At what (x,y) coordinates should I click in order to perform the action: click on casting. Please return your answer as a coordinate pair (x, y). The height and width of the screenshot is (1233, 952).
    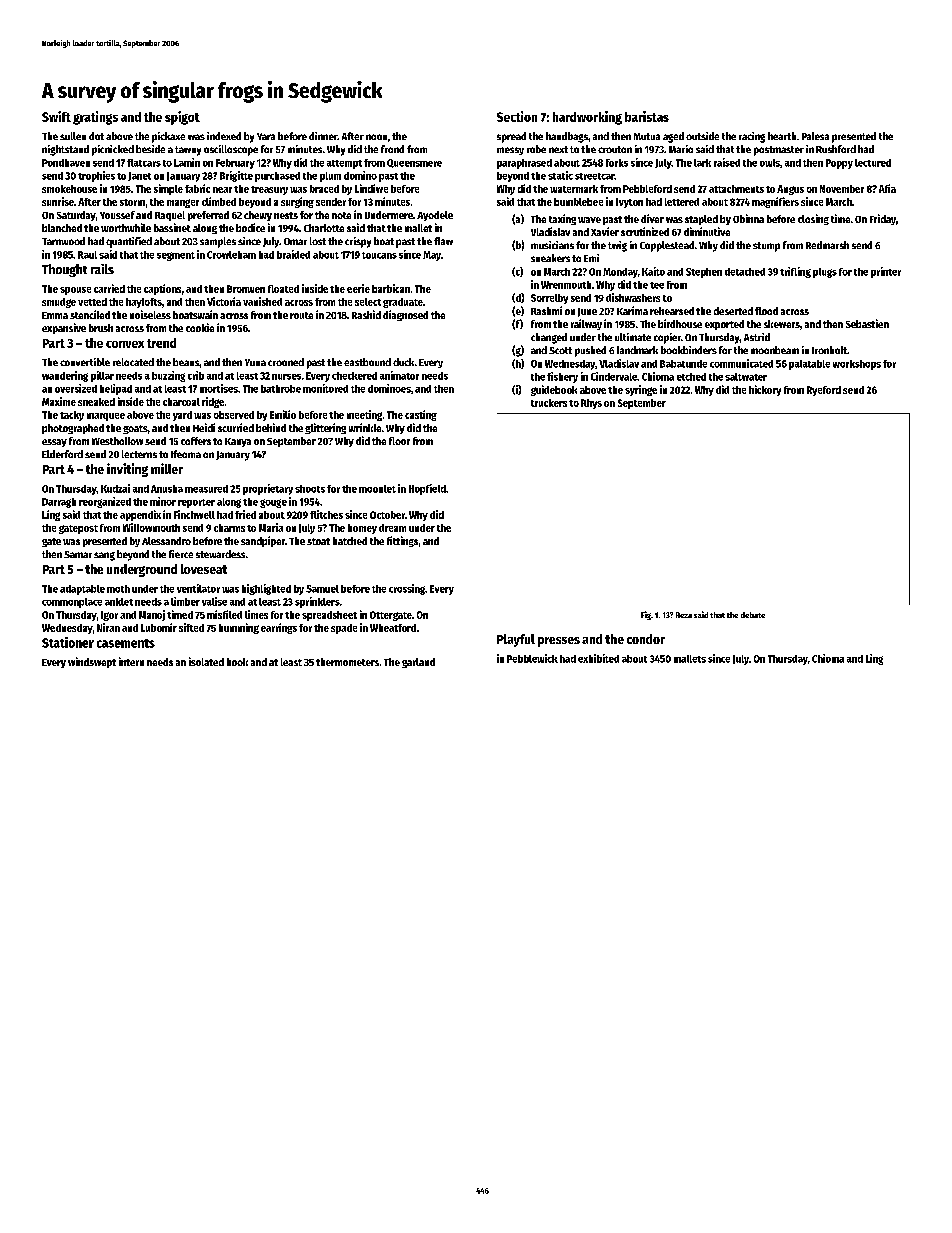
    Looking at the image, I should click on (421, 415).
